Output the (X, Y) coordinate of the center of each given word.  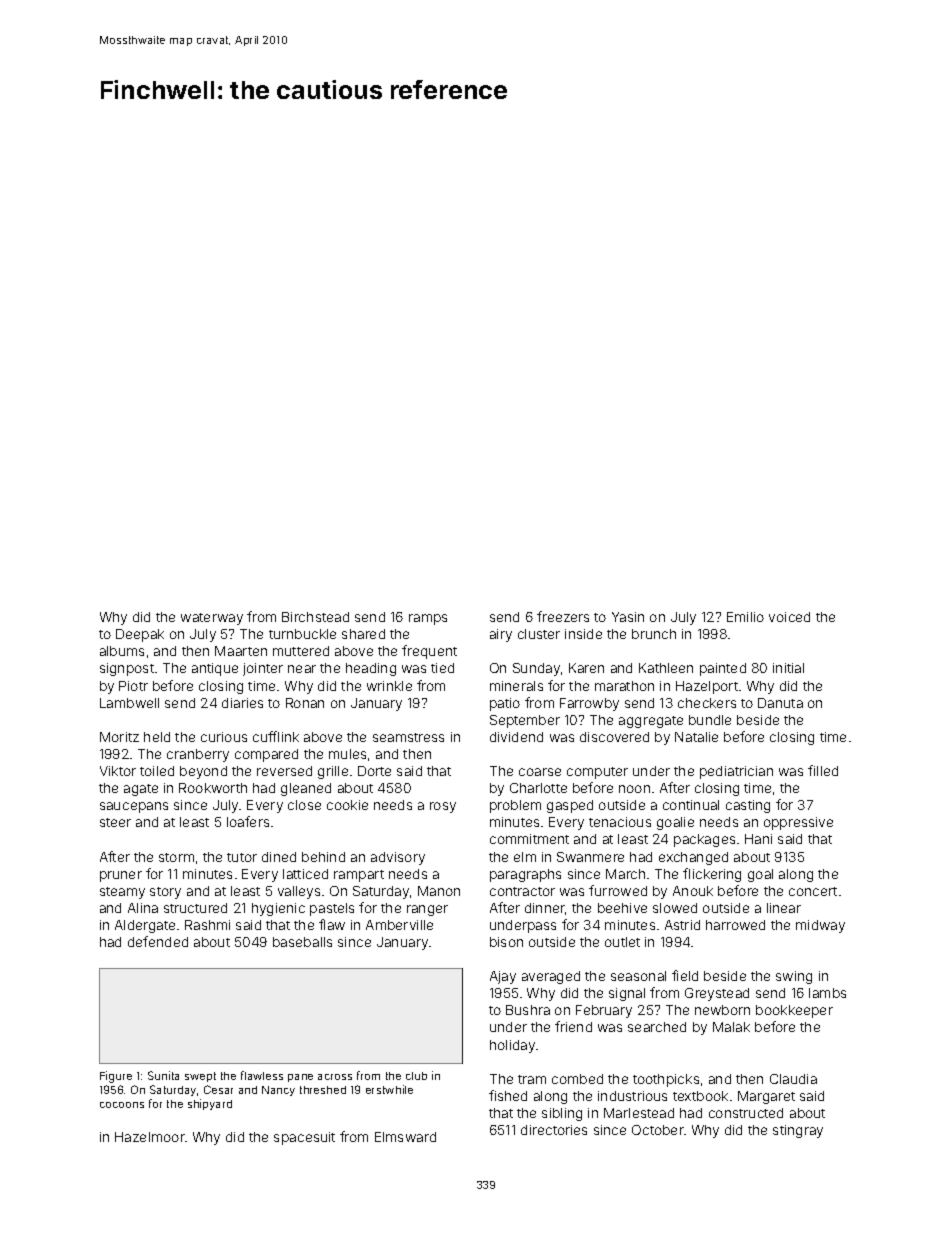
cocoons (122, 1105)
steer (115, 822)
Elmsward (405, 1137)
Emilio (745, 617)
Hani (758, 839)
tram (532, 1079)
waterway (212, 619)
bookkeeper (794, 1011)
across (335, 1077)
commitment (529, 839)
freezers (563, 616)
